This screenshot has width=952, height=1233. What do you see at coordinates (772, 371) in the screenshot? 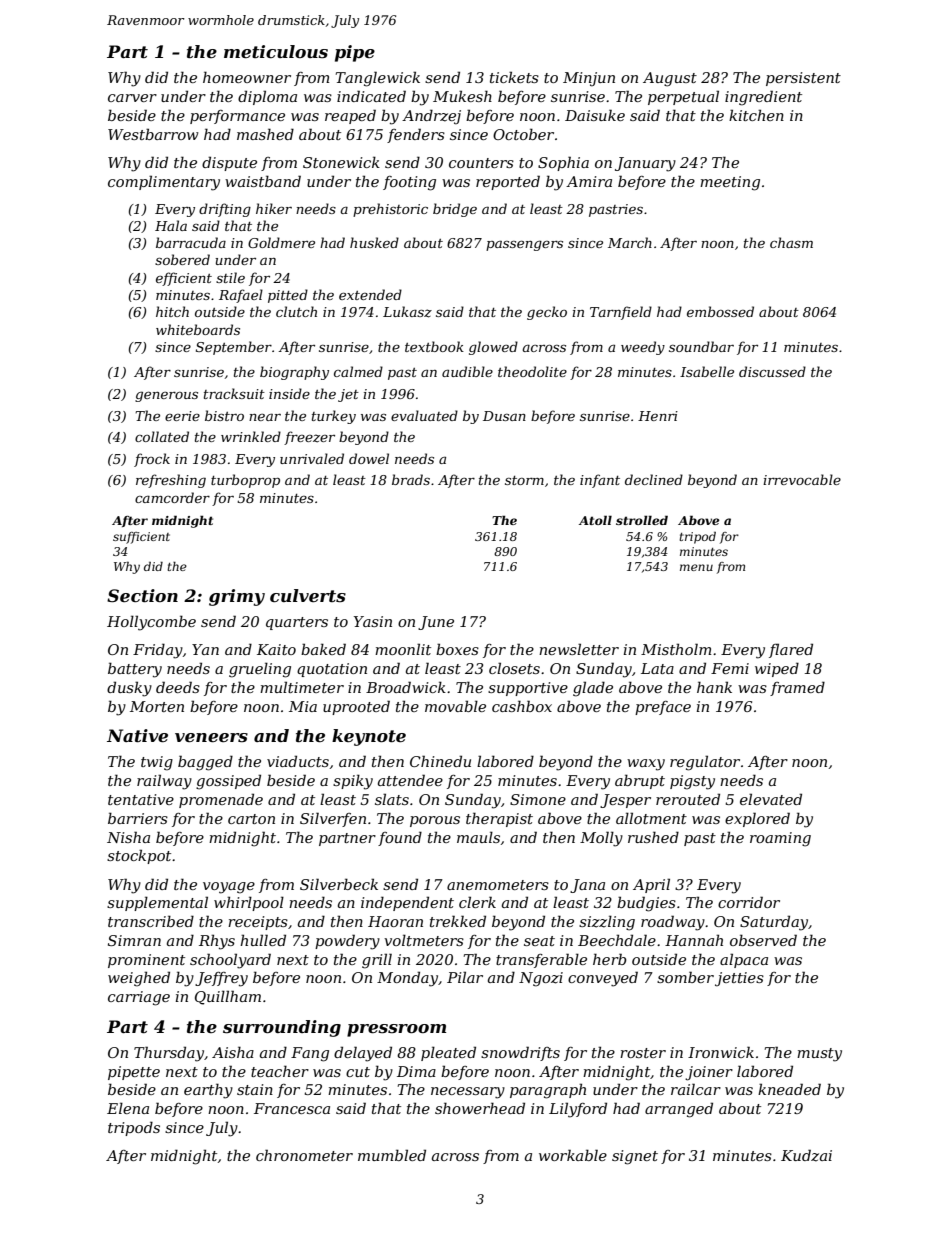
I see `discussed` at bounding box center [772, 371].
